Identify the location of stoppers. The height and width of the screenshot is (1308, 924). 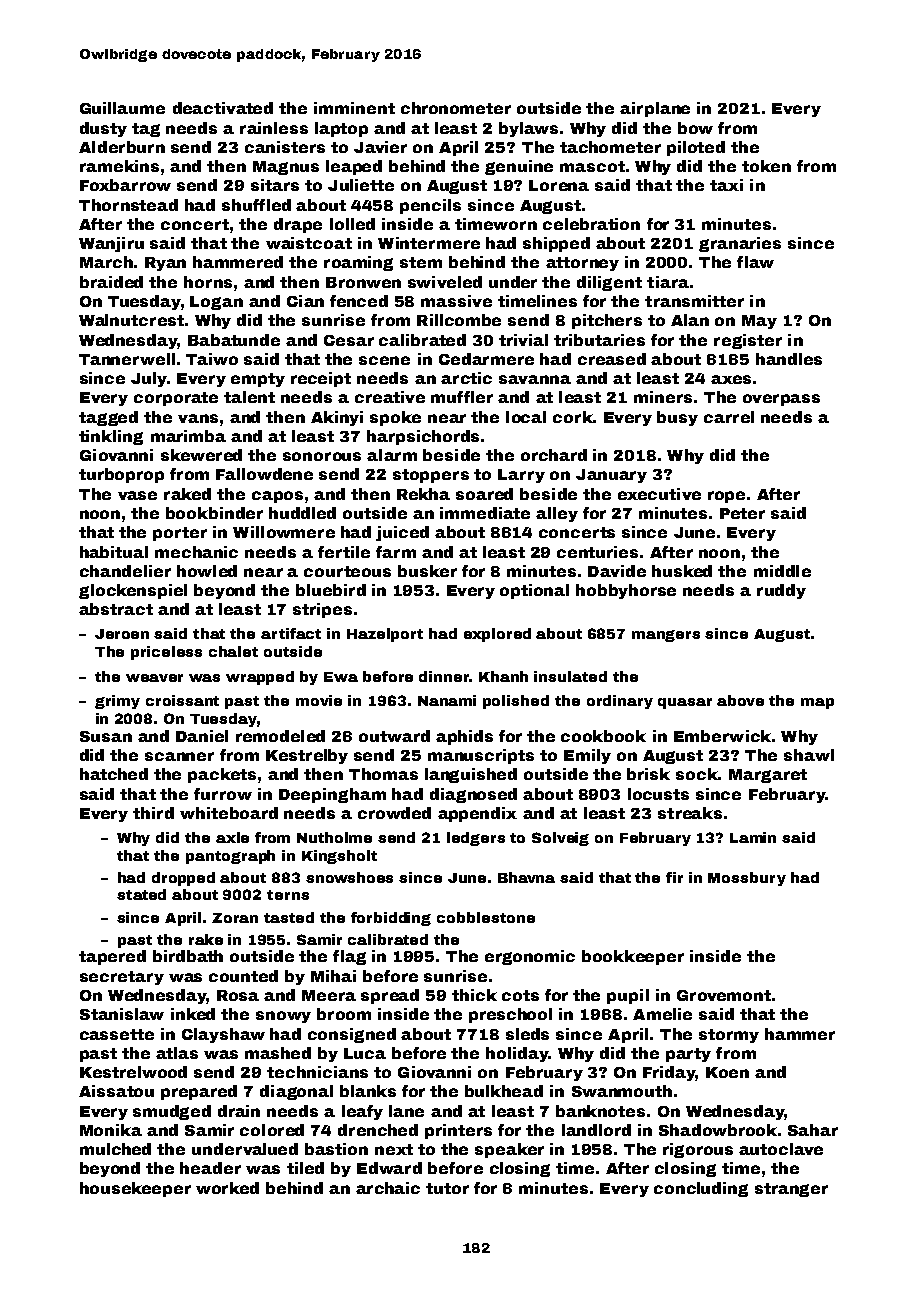
(431, 476).
